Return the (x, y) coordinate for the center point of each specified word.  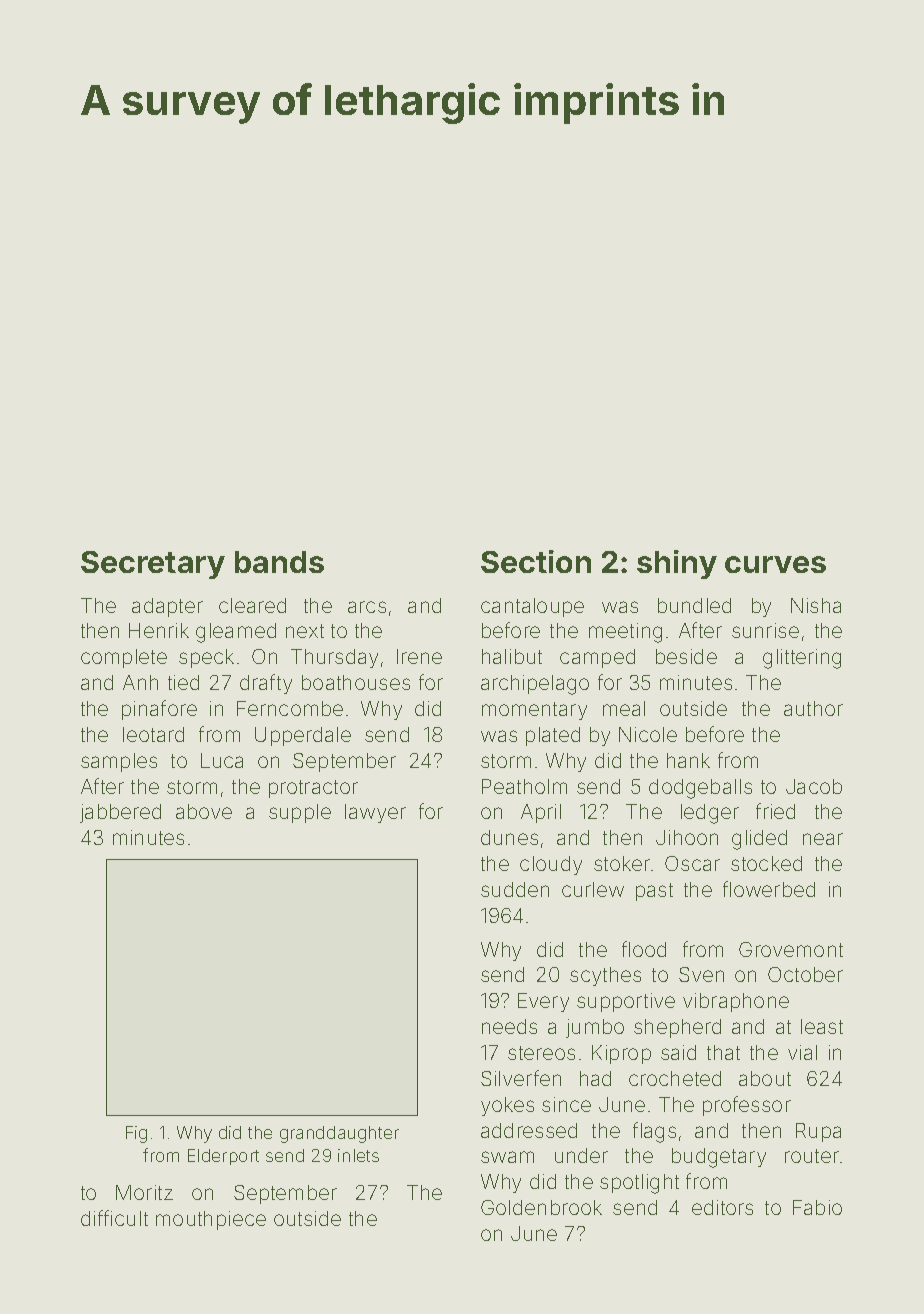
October (805, 974)
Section (536, 561)
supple (300, 813)
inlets (358, 1155)
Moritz (144, 1192)
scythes (605, 976)
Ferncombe (290, 708)
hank (688, 760)
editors (722, 1207)
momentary (534, 711)
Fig (136, 1134)
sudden (515, 889)
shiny (677, 564)
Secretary (153, 565)
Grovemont (791, 949)
